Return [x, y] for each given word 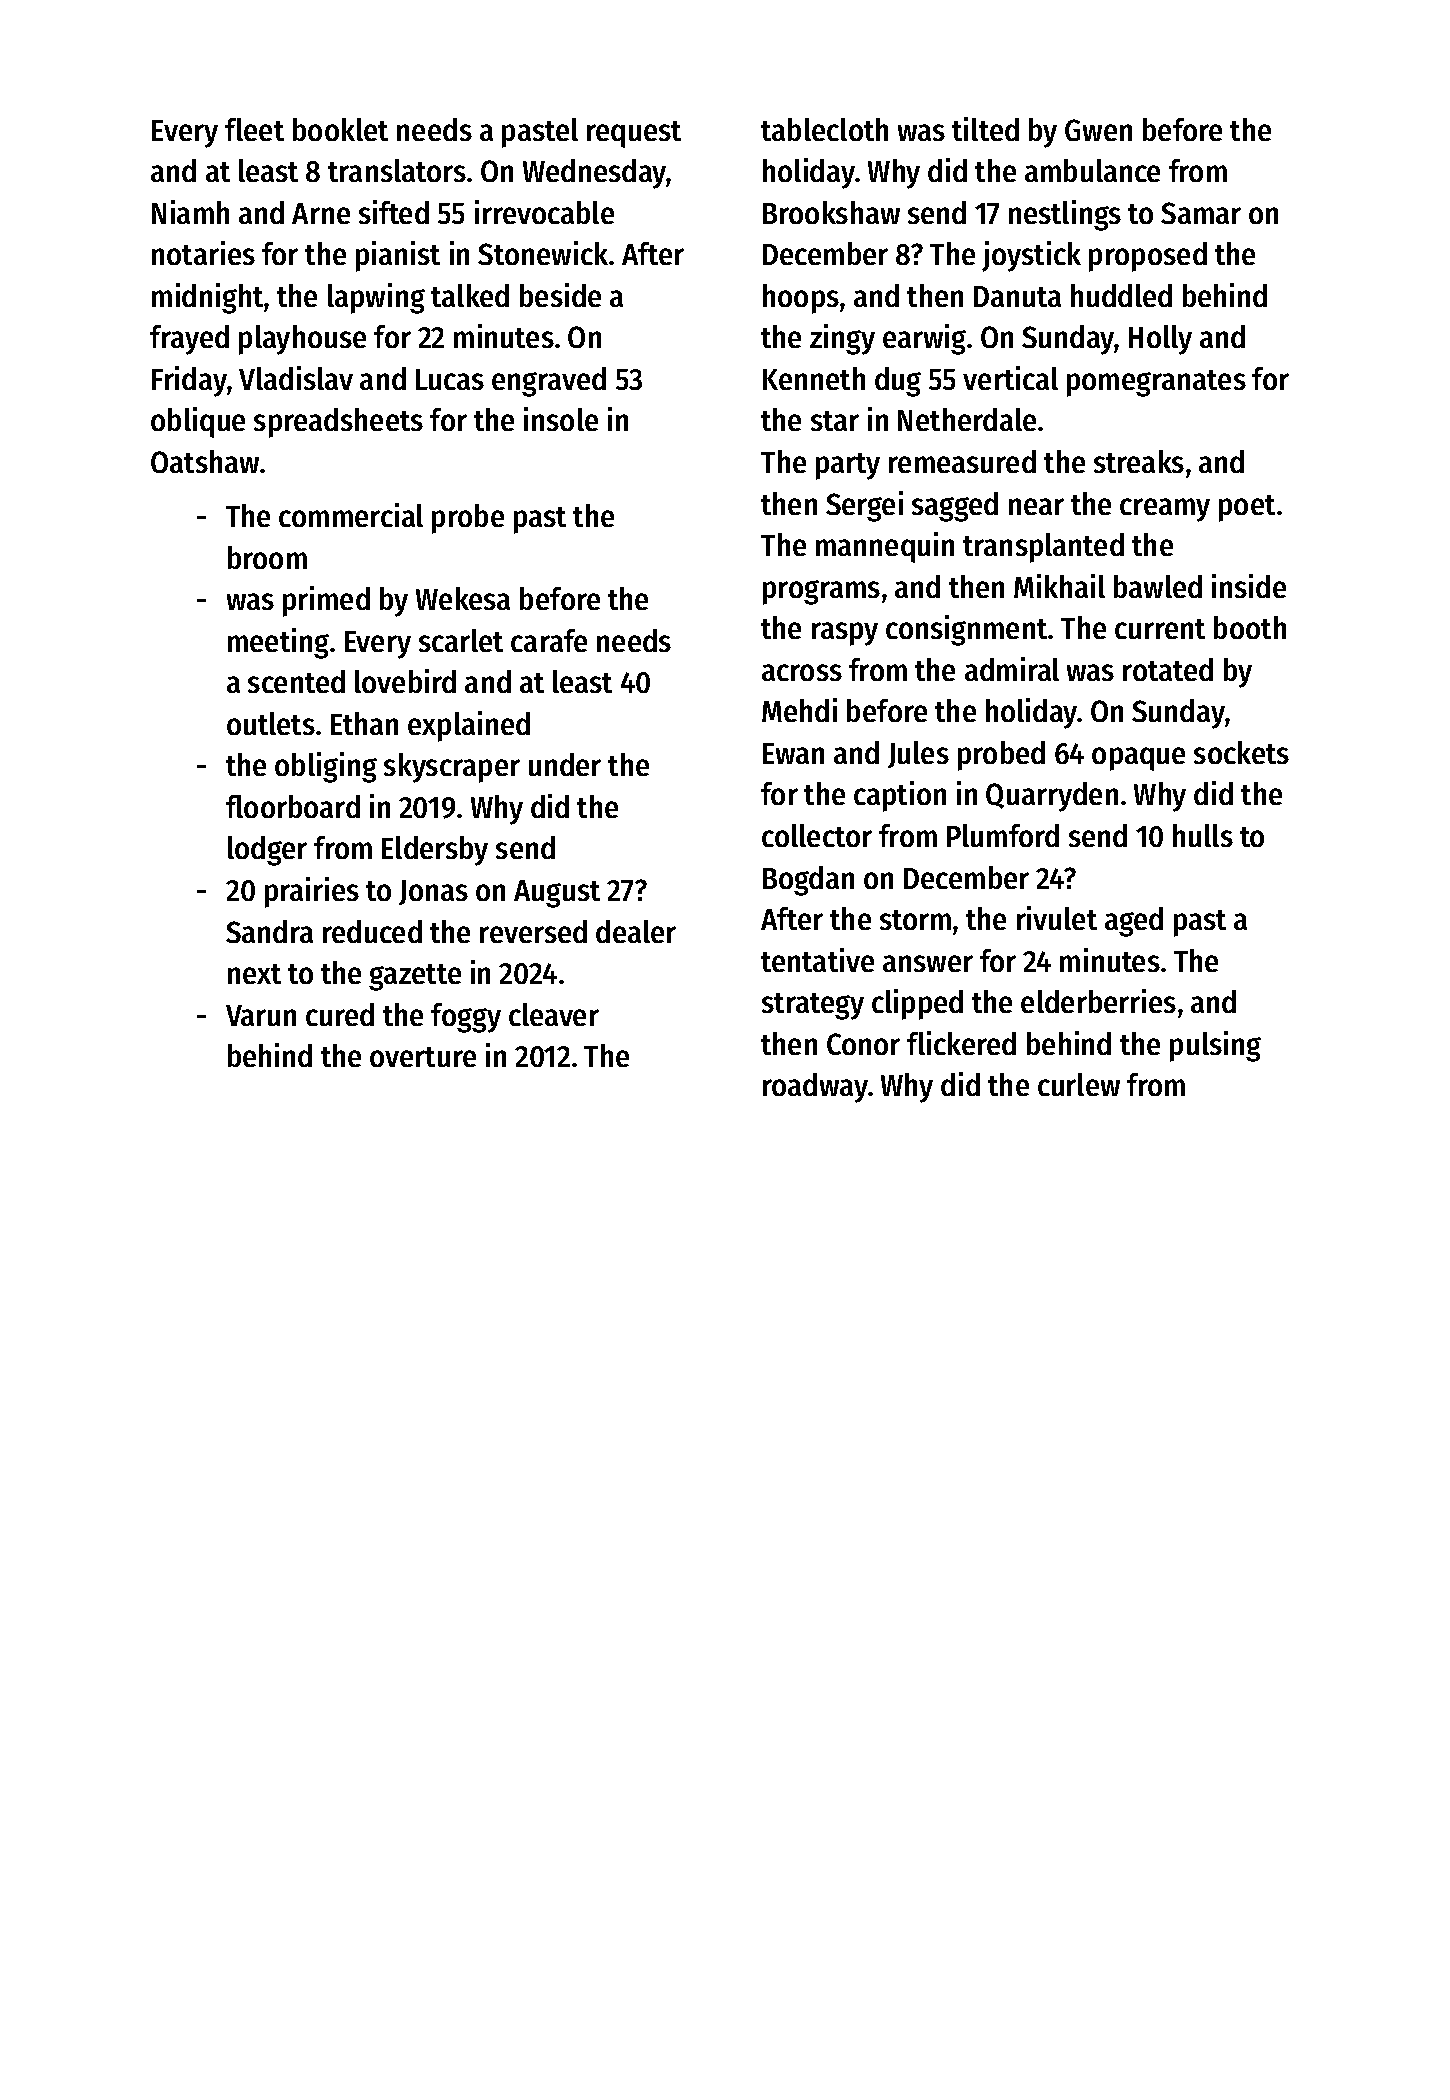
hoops [801, 299]
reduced [372, 931]
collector [817, 835]
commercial [351, 515]
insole [561, 419]
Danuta [1017, 296]
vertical [1010, 378]
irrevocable [544, 212]
